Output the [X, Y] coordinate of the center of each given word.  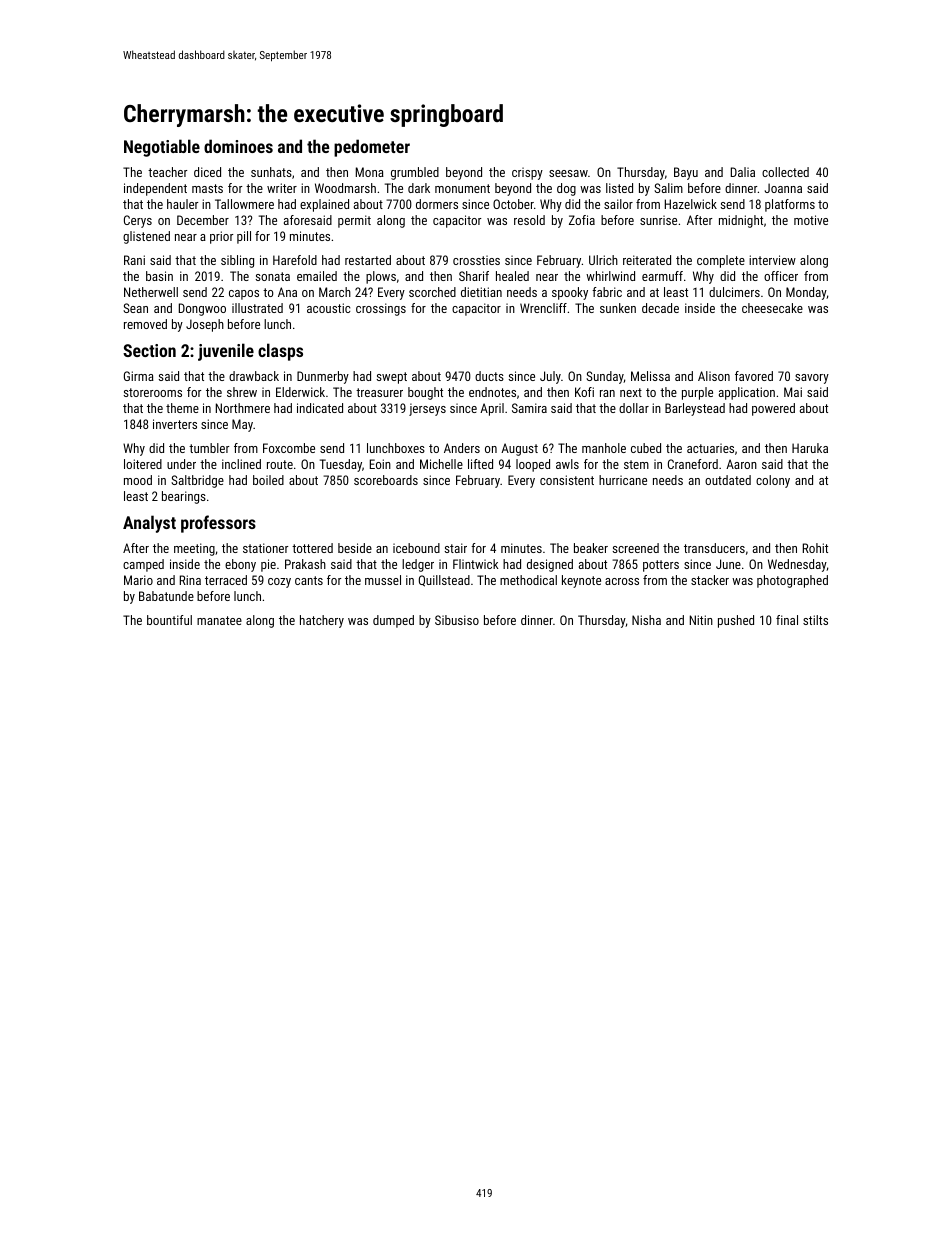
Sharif [474, 276]
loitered [143, 464]
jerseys [427, 409]
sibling [237, 261]
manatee [219, 620]
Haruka [810, 448]
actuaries [710, 448]
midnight [741, 221]
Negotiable [162, 148]
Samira [529, 408]
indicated [320, 408]
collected [785, 172]
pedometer [372, 148]
